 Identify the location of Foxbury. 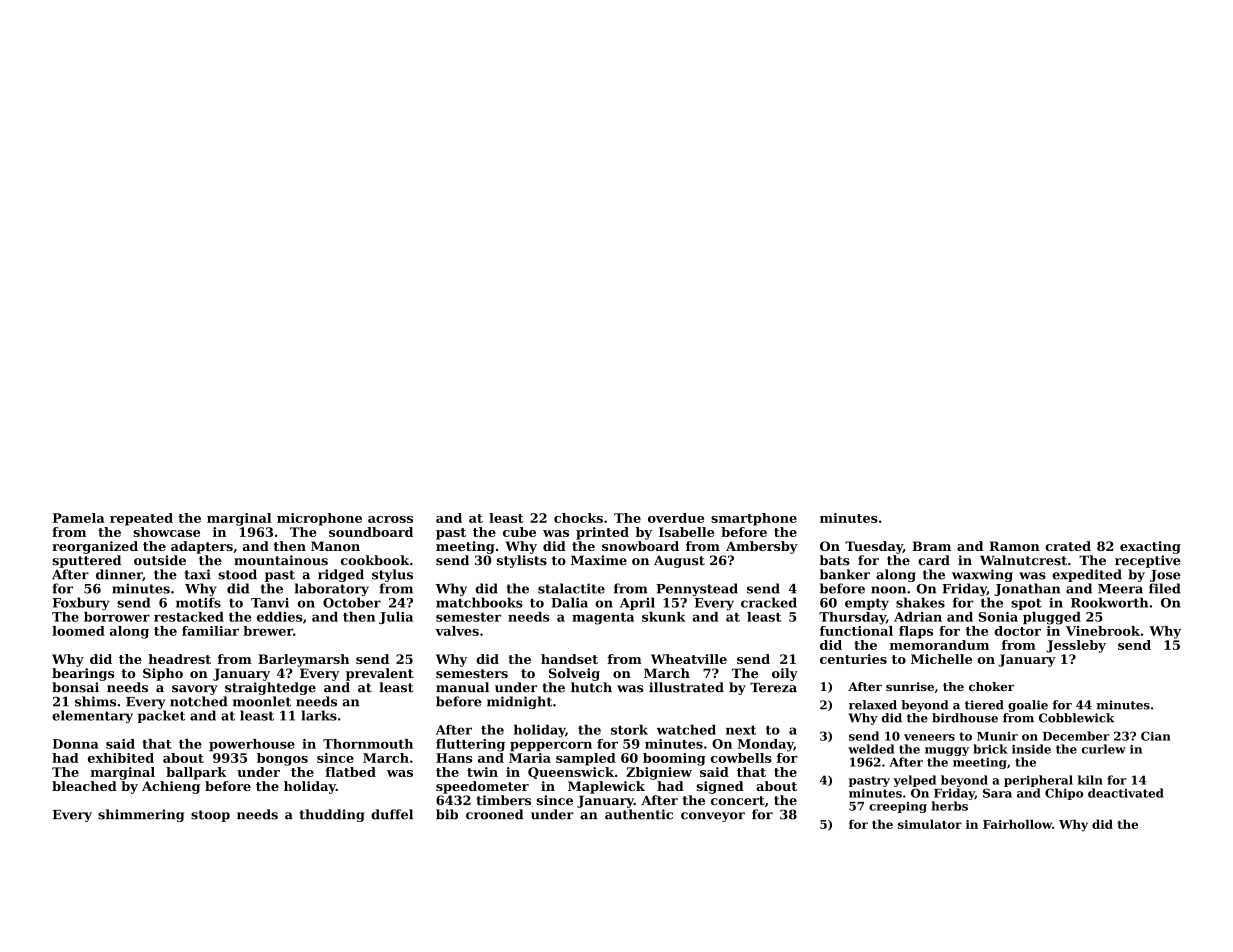
(81, 603).
